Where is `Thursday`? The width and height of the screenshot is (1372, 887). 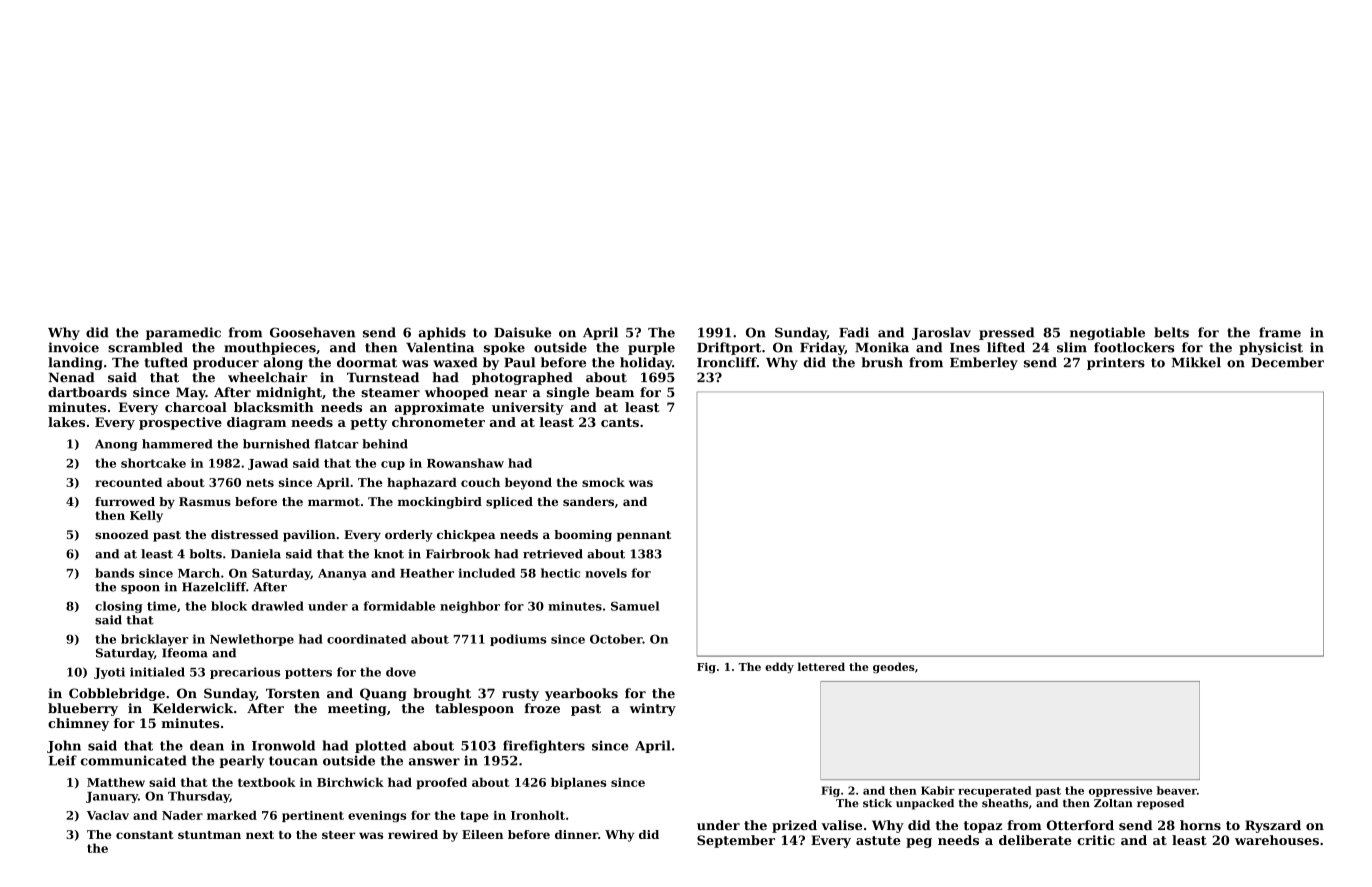 Thursday is located at coordinates (199, 797).
